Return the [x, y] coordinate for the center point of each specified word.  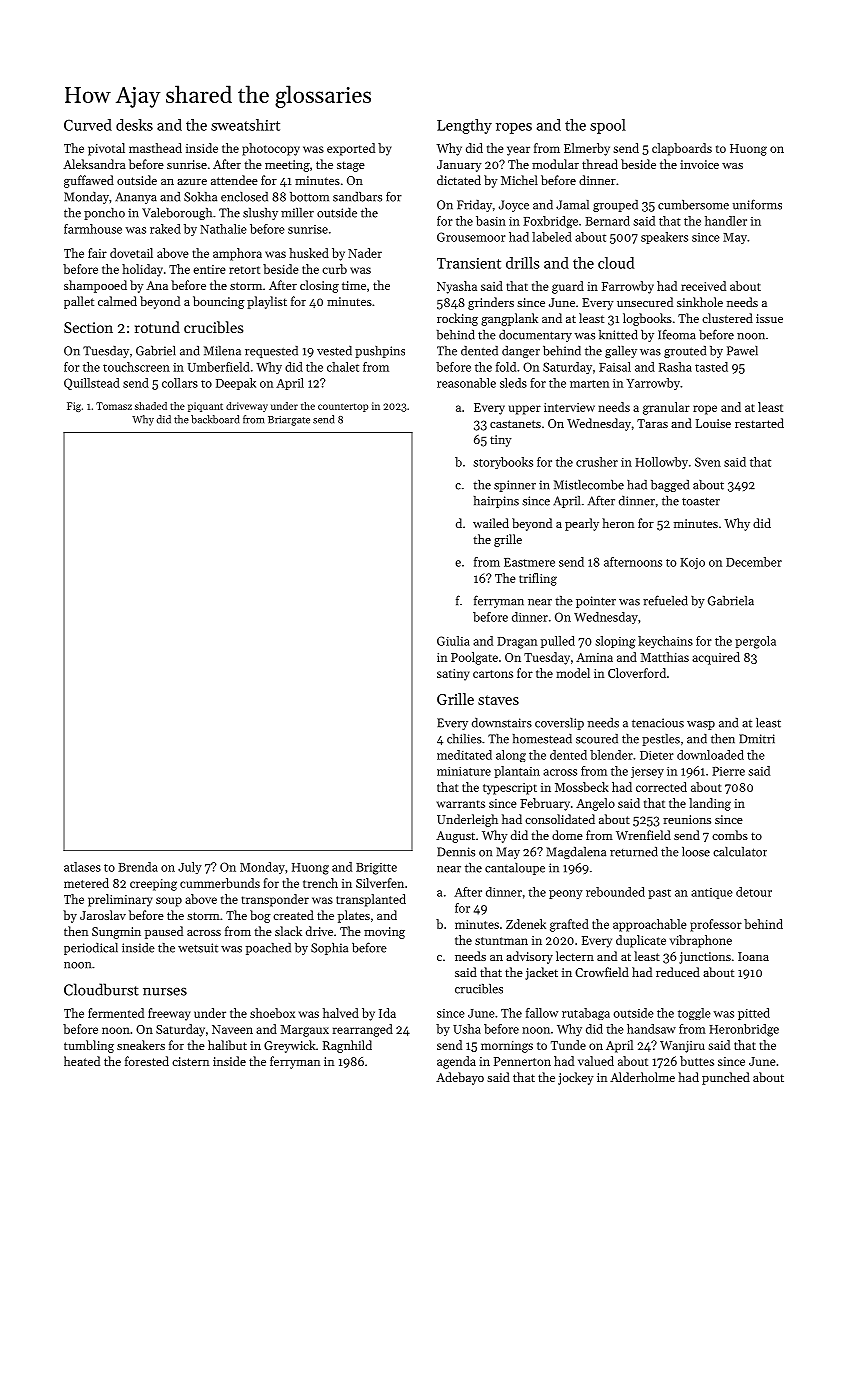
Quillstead [92, 384]
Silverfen [380, 883]
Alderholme [642, 1077]
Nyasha [457, 287]
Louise [713, 423]
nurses [165, 992]
